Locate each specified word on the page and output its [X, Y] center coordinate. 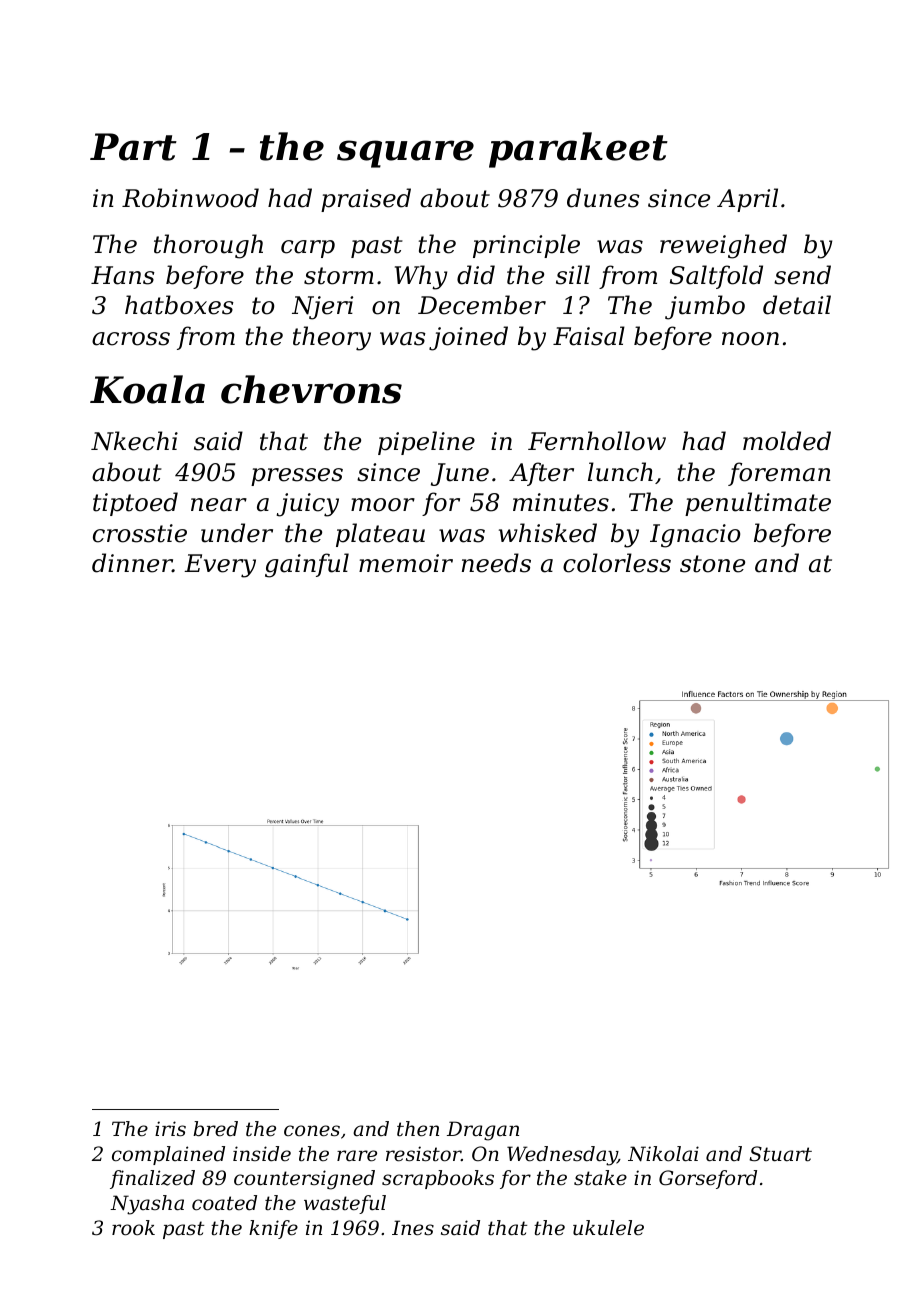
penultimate [758, 504]
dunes [603, 198]
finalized [152, 1179]
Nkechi [134, 441]
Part [133, 147]
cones [312, 1131]
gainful [307, 565]
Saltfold [716, 277]
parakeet [578, 150]
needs [496, 563]
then [418, 1129]
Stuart [780, 1154]
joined [468, 338]
